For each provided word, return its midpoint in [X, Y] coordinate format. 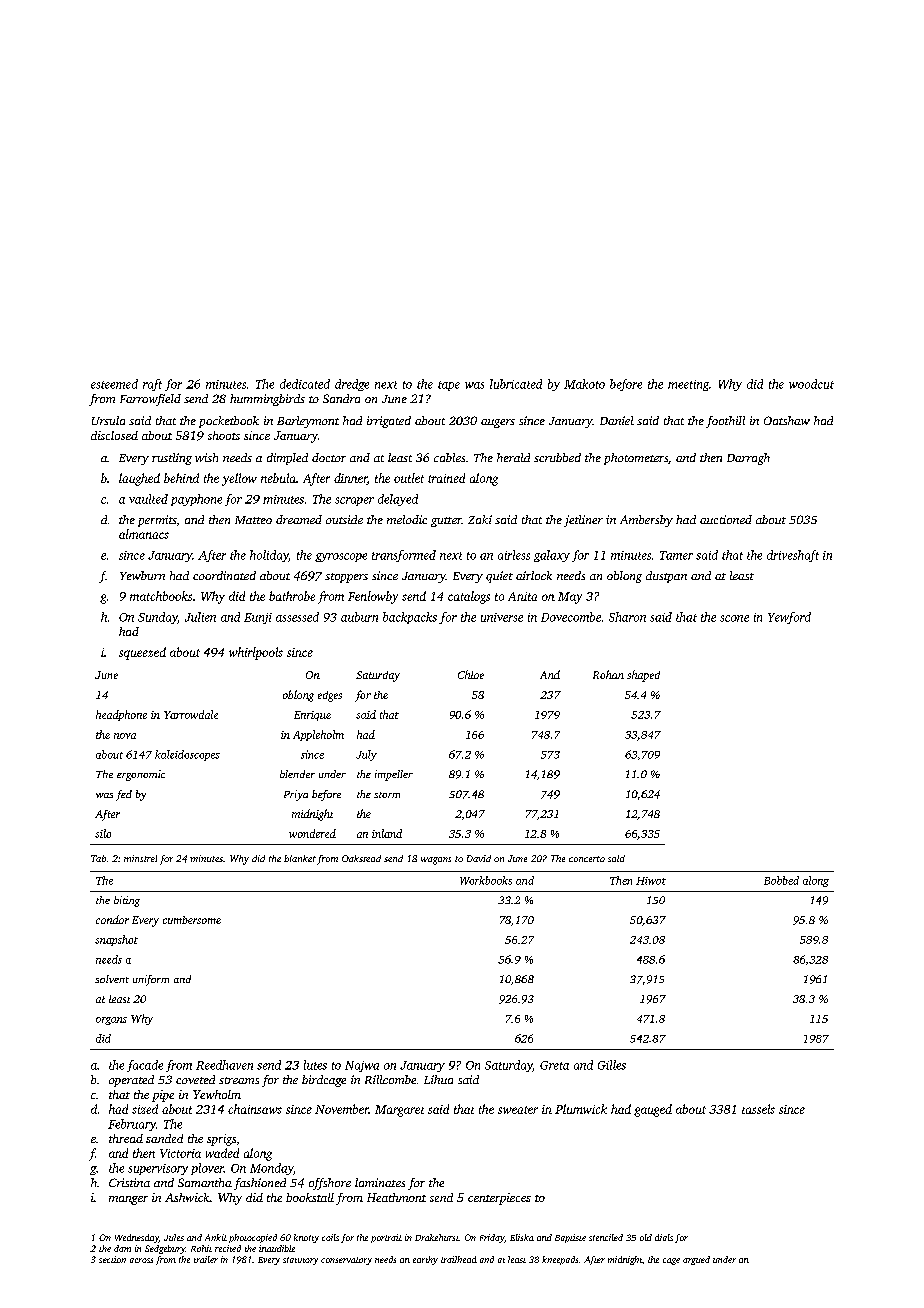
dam [122, 1248]
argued [696, 1260]
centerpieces [499, 1199]
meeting [688, 385]
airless [514, 555]
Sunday [158, 618]
